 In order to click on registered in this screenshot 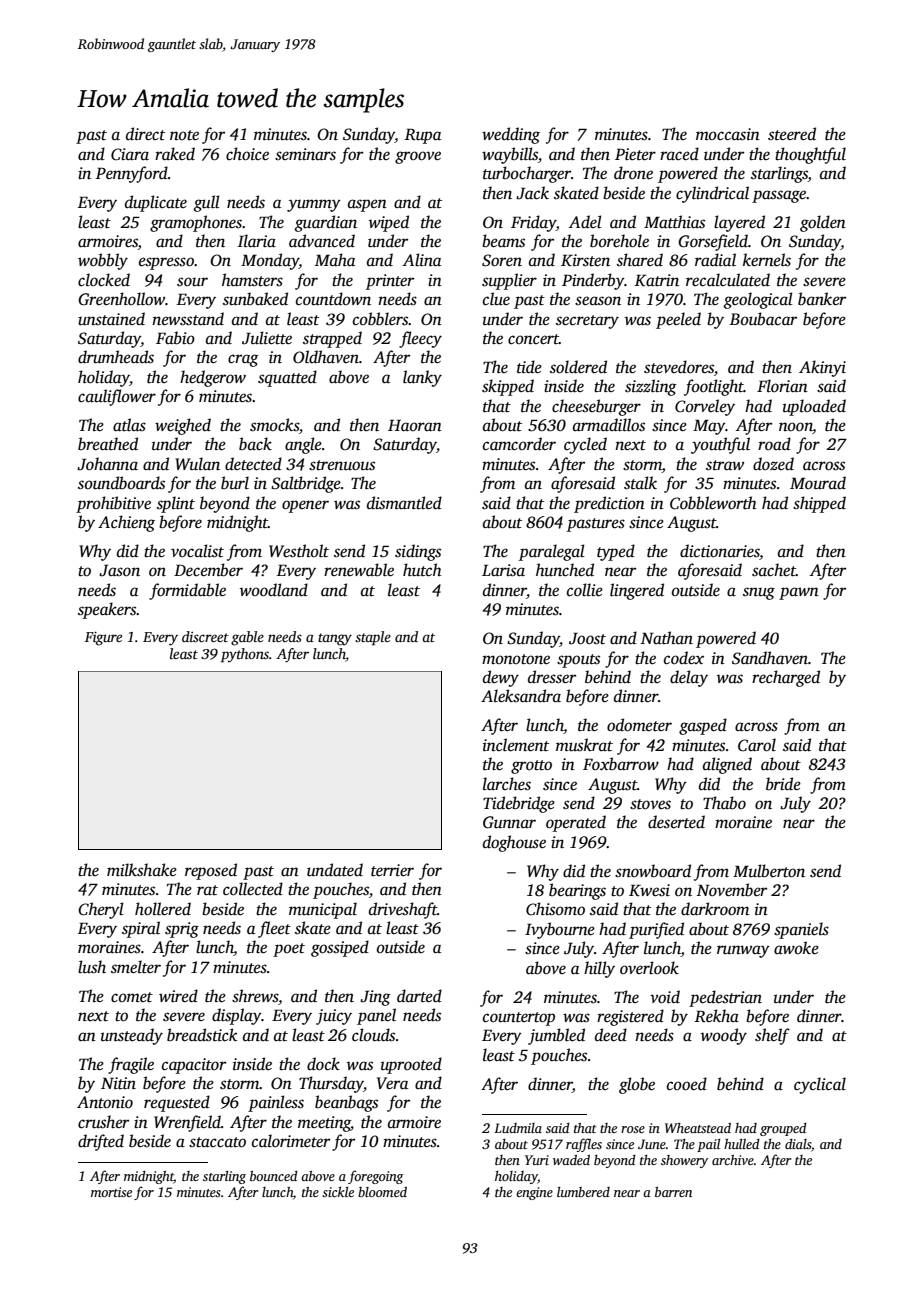, I will do `click(630, 1017)`.
